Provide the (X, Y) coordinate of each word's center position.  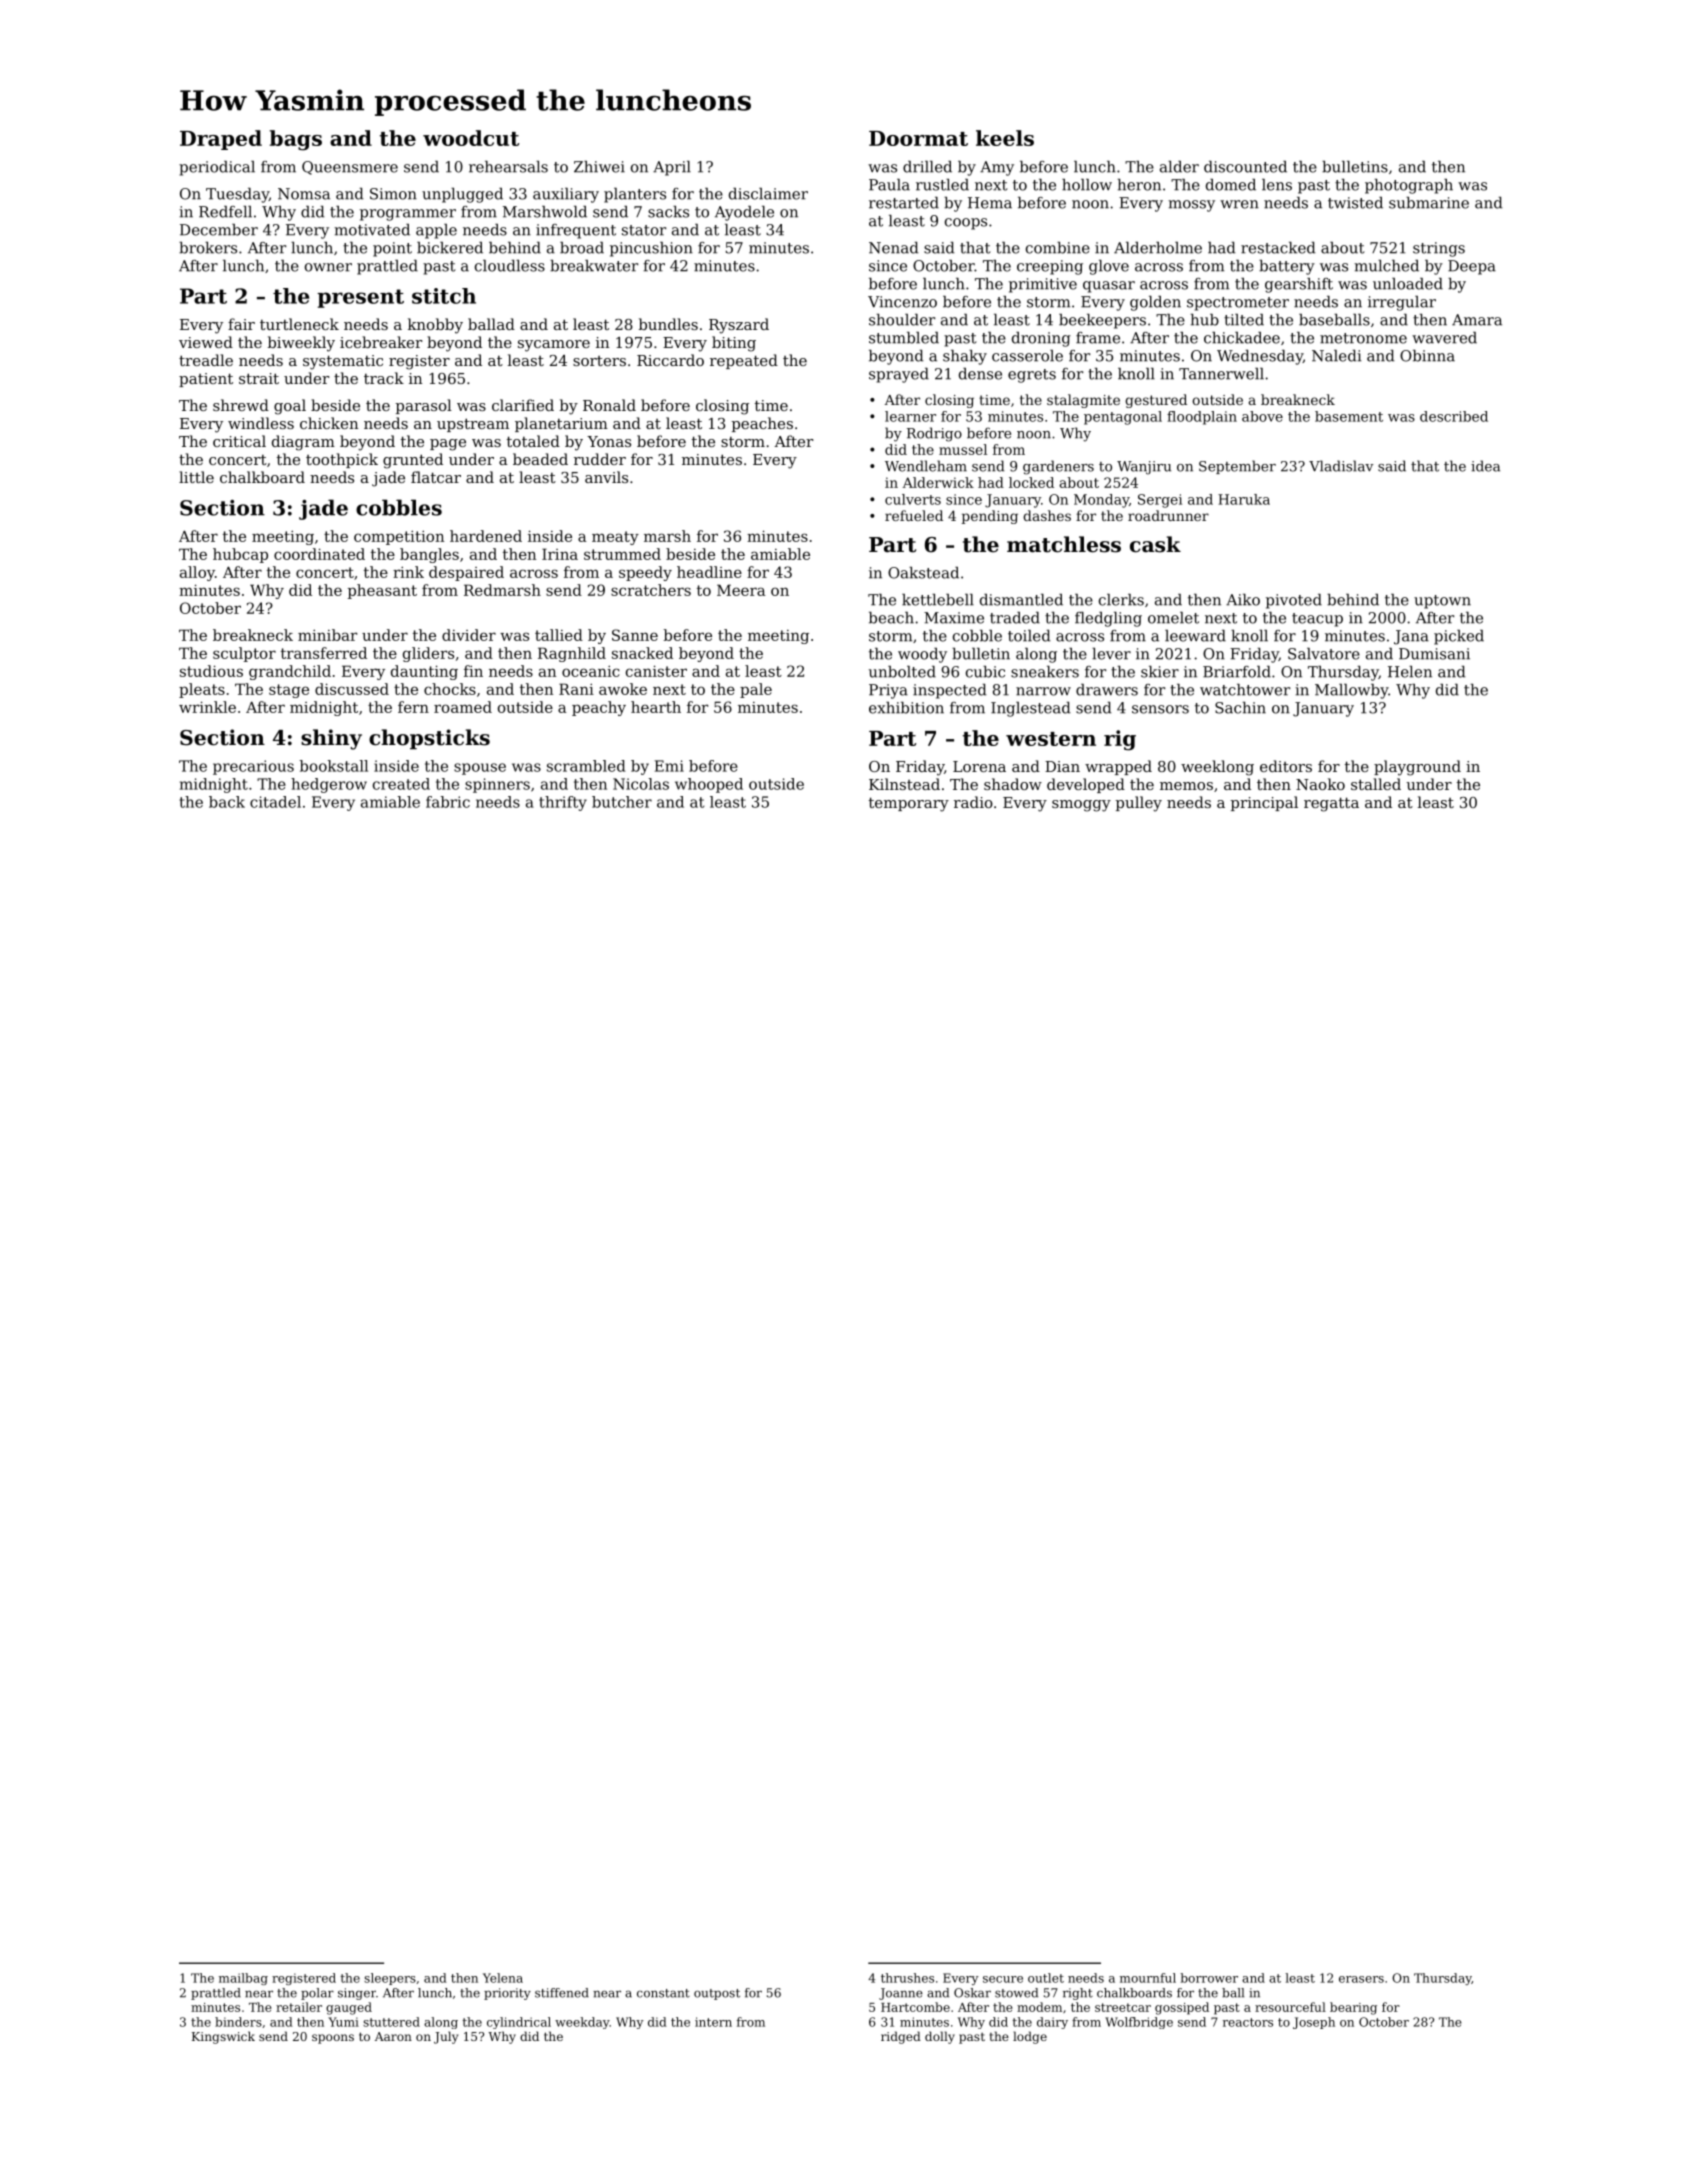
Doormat (918, 138)
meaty (615, 538)
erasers (1361, 1979)
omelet (1173, 618)
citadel (275, 802)
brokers (208, 248)
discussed (352, 689)
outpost (717, 1994)
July (446, 2037)
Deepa (1472, 267)
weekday (582, 2023)
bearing (1353, 2008)
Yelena (503, 1978)
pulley (1139, 804)
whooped (709, 785)
